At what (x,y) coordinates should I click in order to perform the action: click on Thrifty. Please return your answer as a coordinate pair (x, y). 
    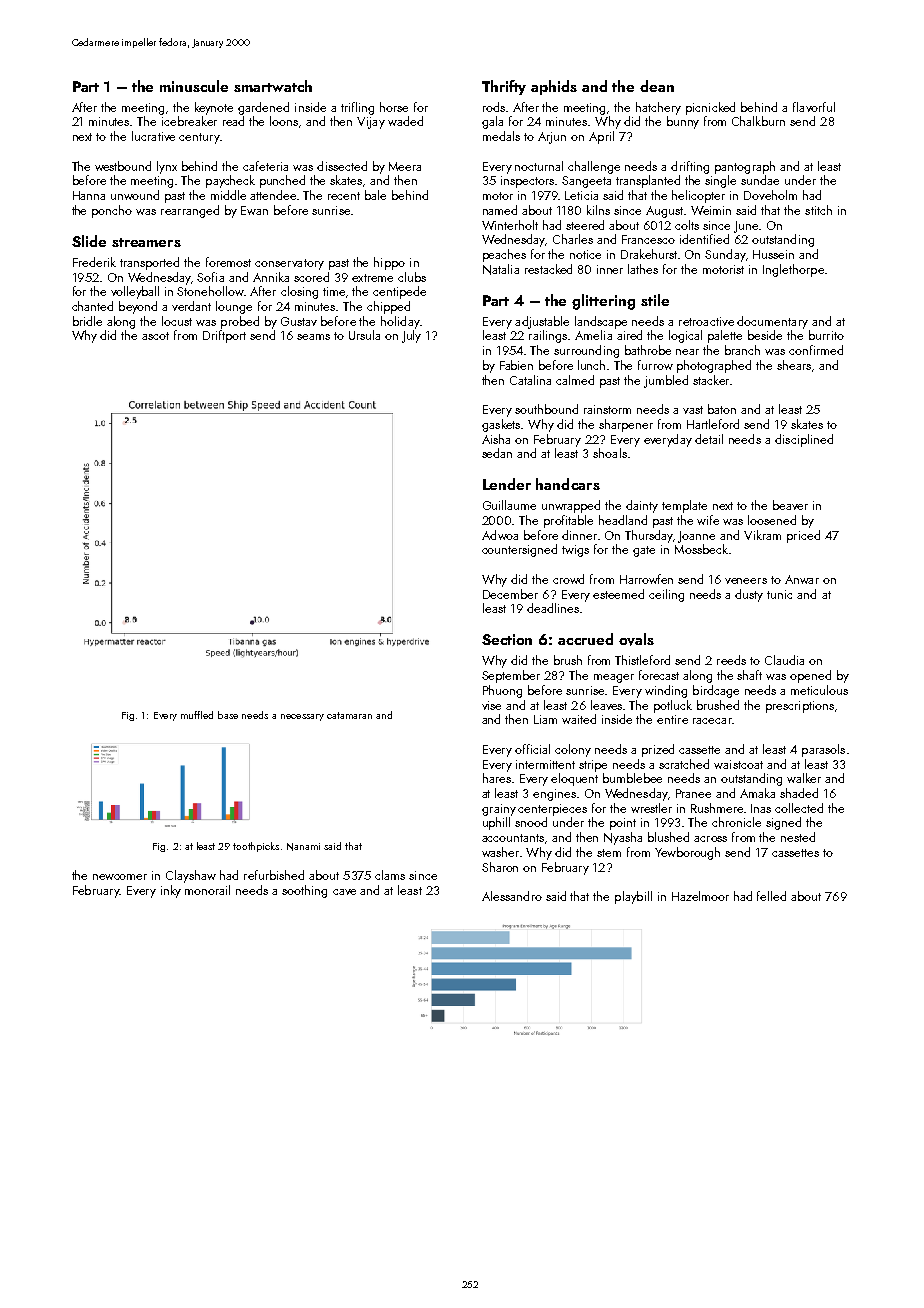
    Looking at the image, I should click on (504, 87).
